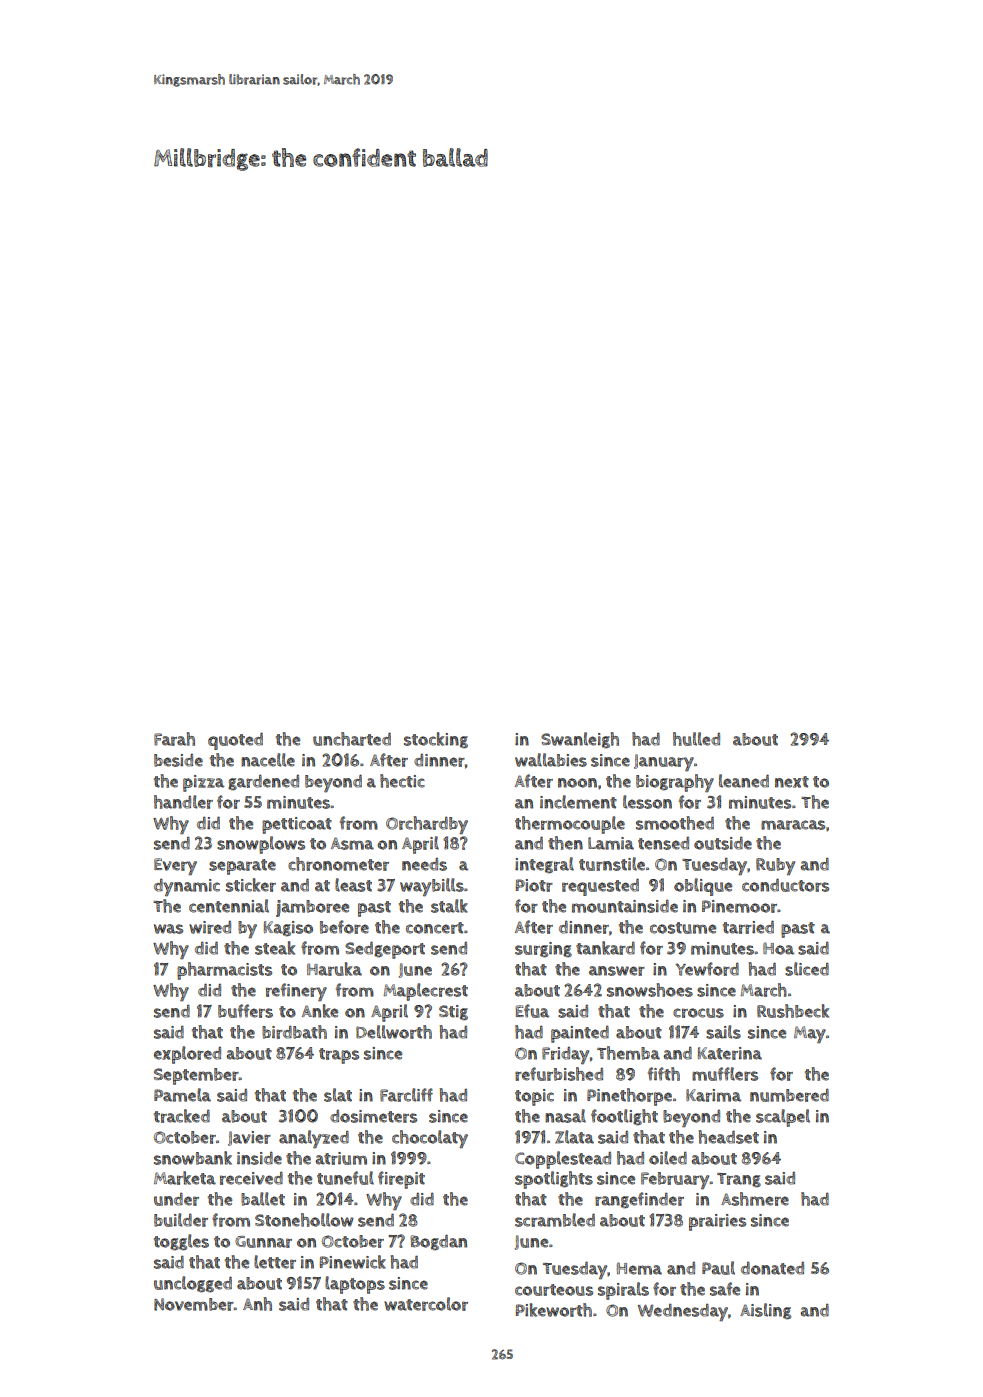  Describe the element at coordinates (426, 1304) in the document. I see `watercolor` at that location.
